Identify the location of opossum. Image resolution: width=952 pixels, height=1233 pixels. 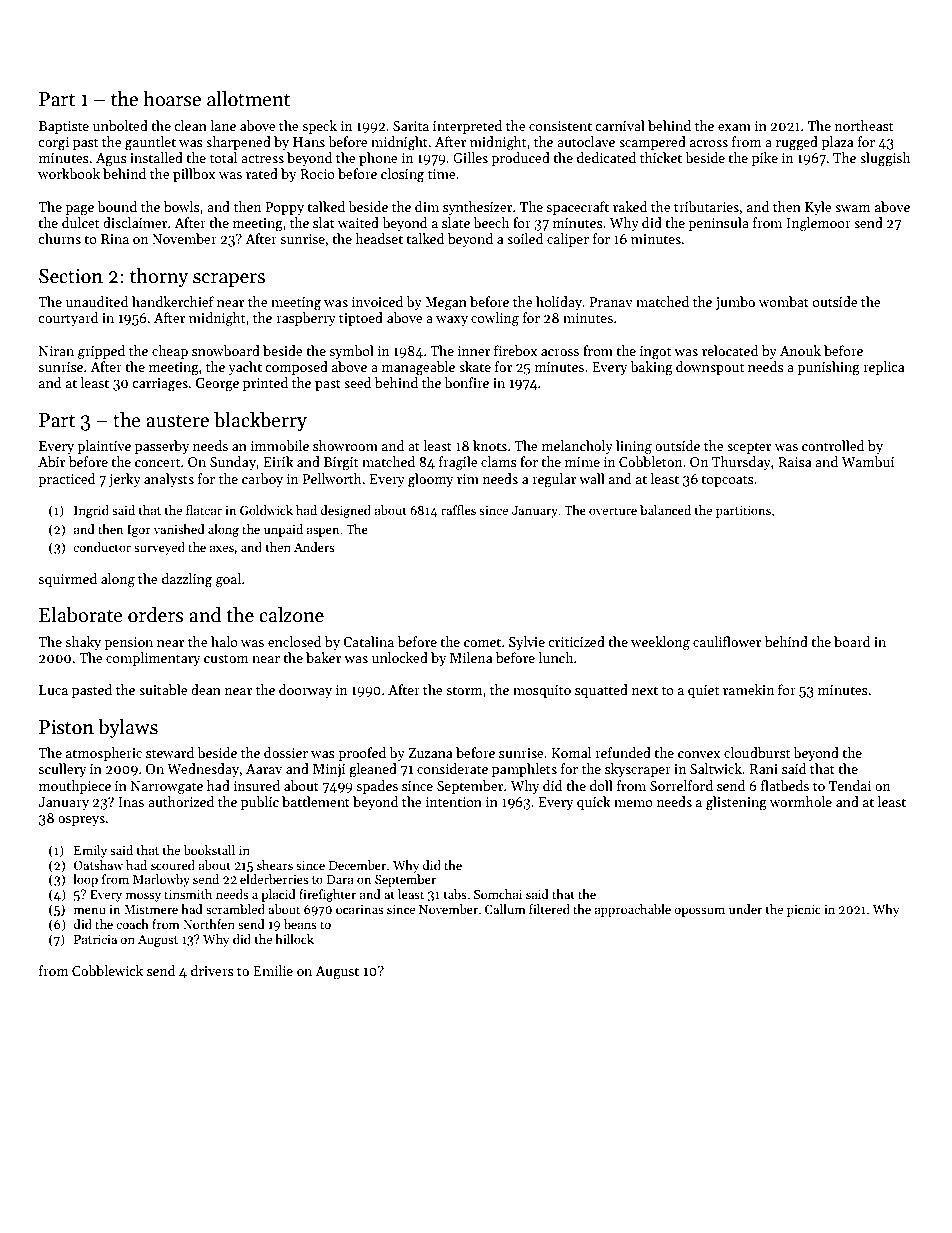
(700, 912).
